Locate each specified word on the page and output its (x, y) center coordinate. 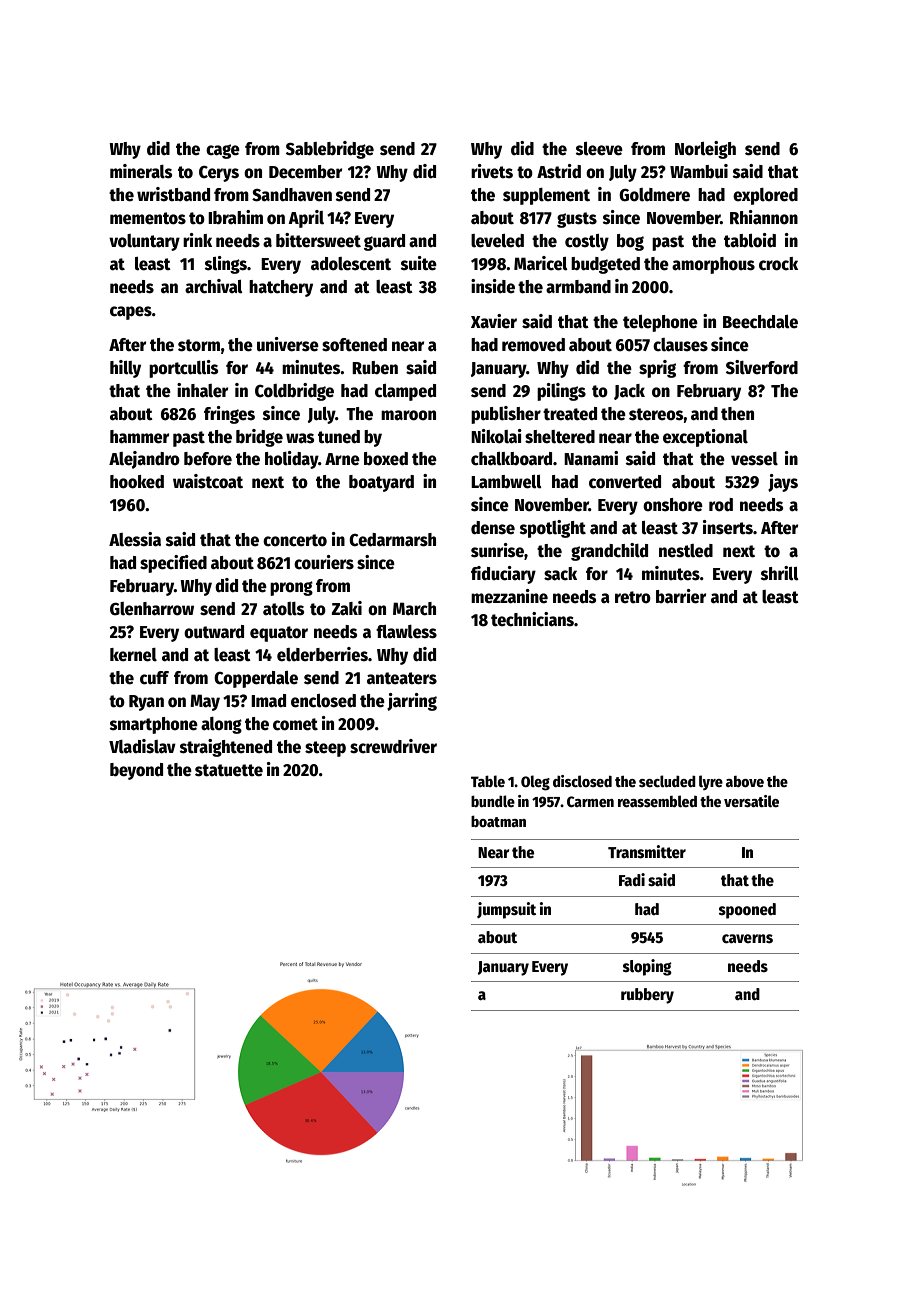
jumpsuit (506, 910)
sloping (647, 967)
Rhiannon (764, 217)
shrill (780, 573)
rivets (492, 171)
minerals (141, 171)
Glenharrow (152, 609)
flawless (406, 632)
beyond (136, 771)
